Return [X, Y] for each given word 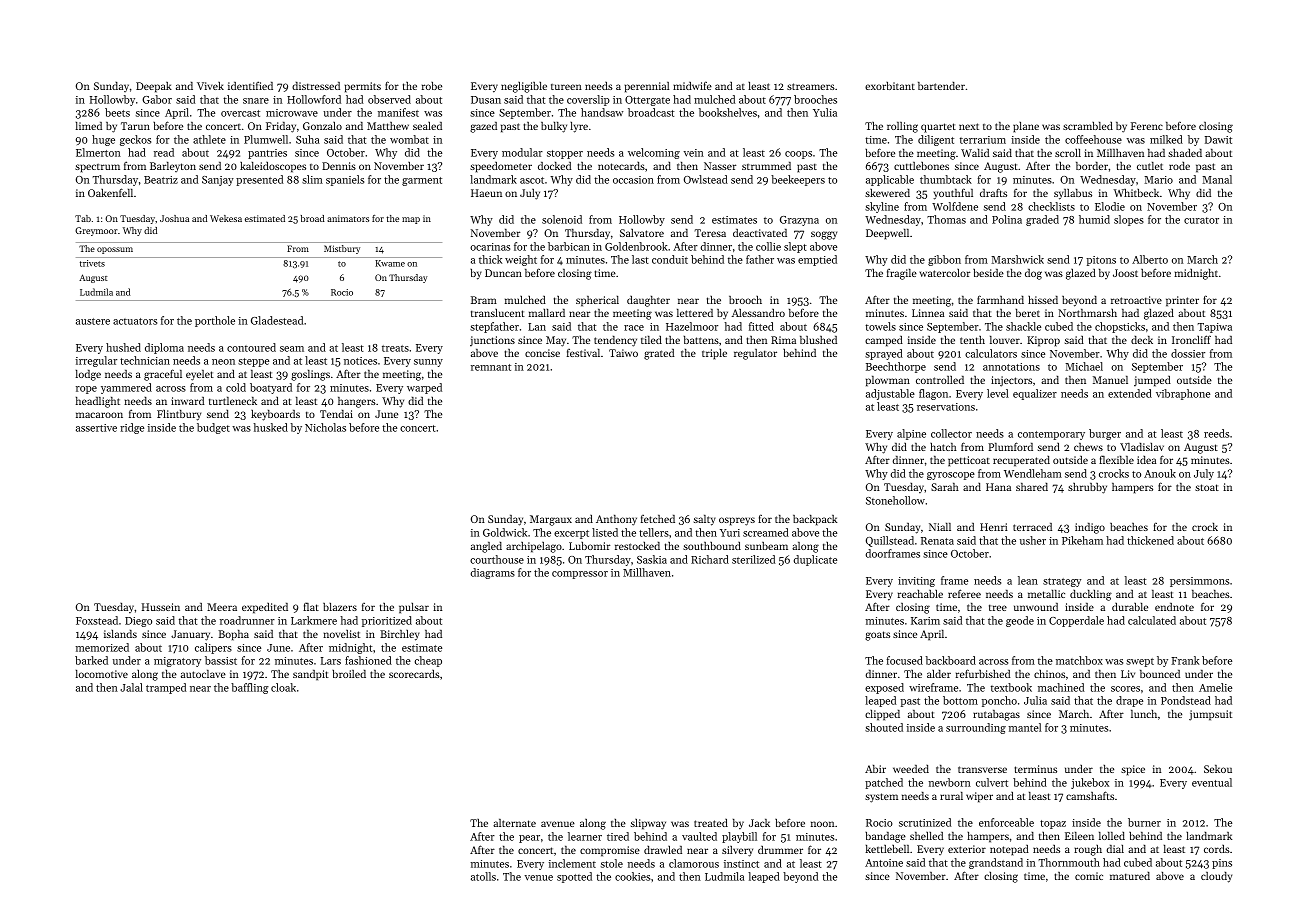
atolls [483, 876]
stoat [1207, 487]
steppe [253, 362]
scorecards [414, 674]
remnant [491, 367]
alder [939, 674]
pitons [1101, 261]
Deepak [154, 87]
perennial [647, 87]
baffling [250, 688]
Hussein [161, 607]
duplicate [815, 560]
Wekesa [226, 218]
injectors [1011, 381]
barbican [569, 246]
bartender [941, 86]
